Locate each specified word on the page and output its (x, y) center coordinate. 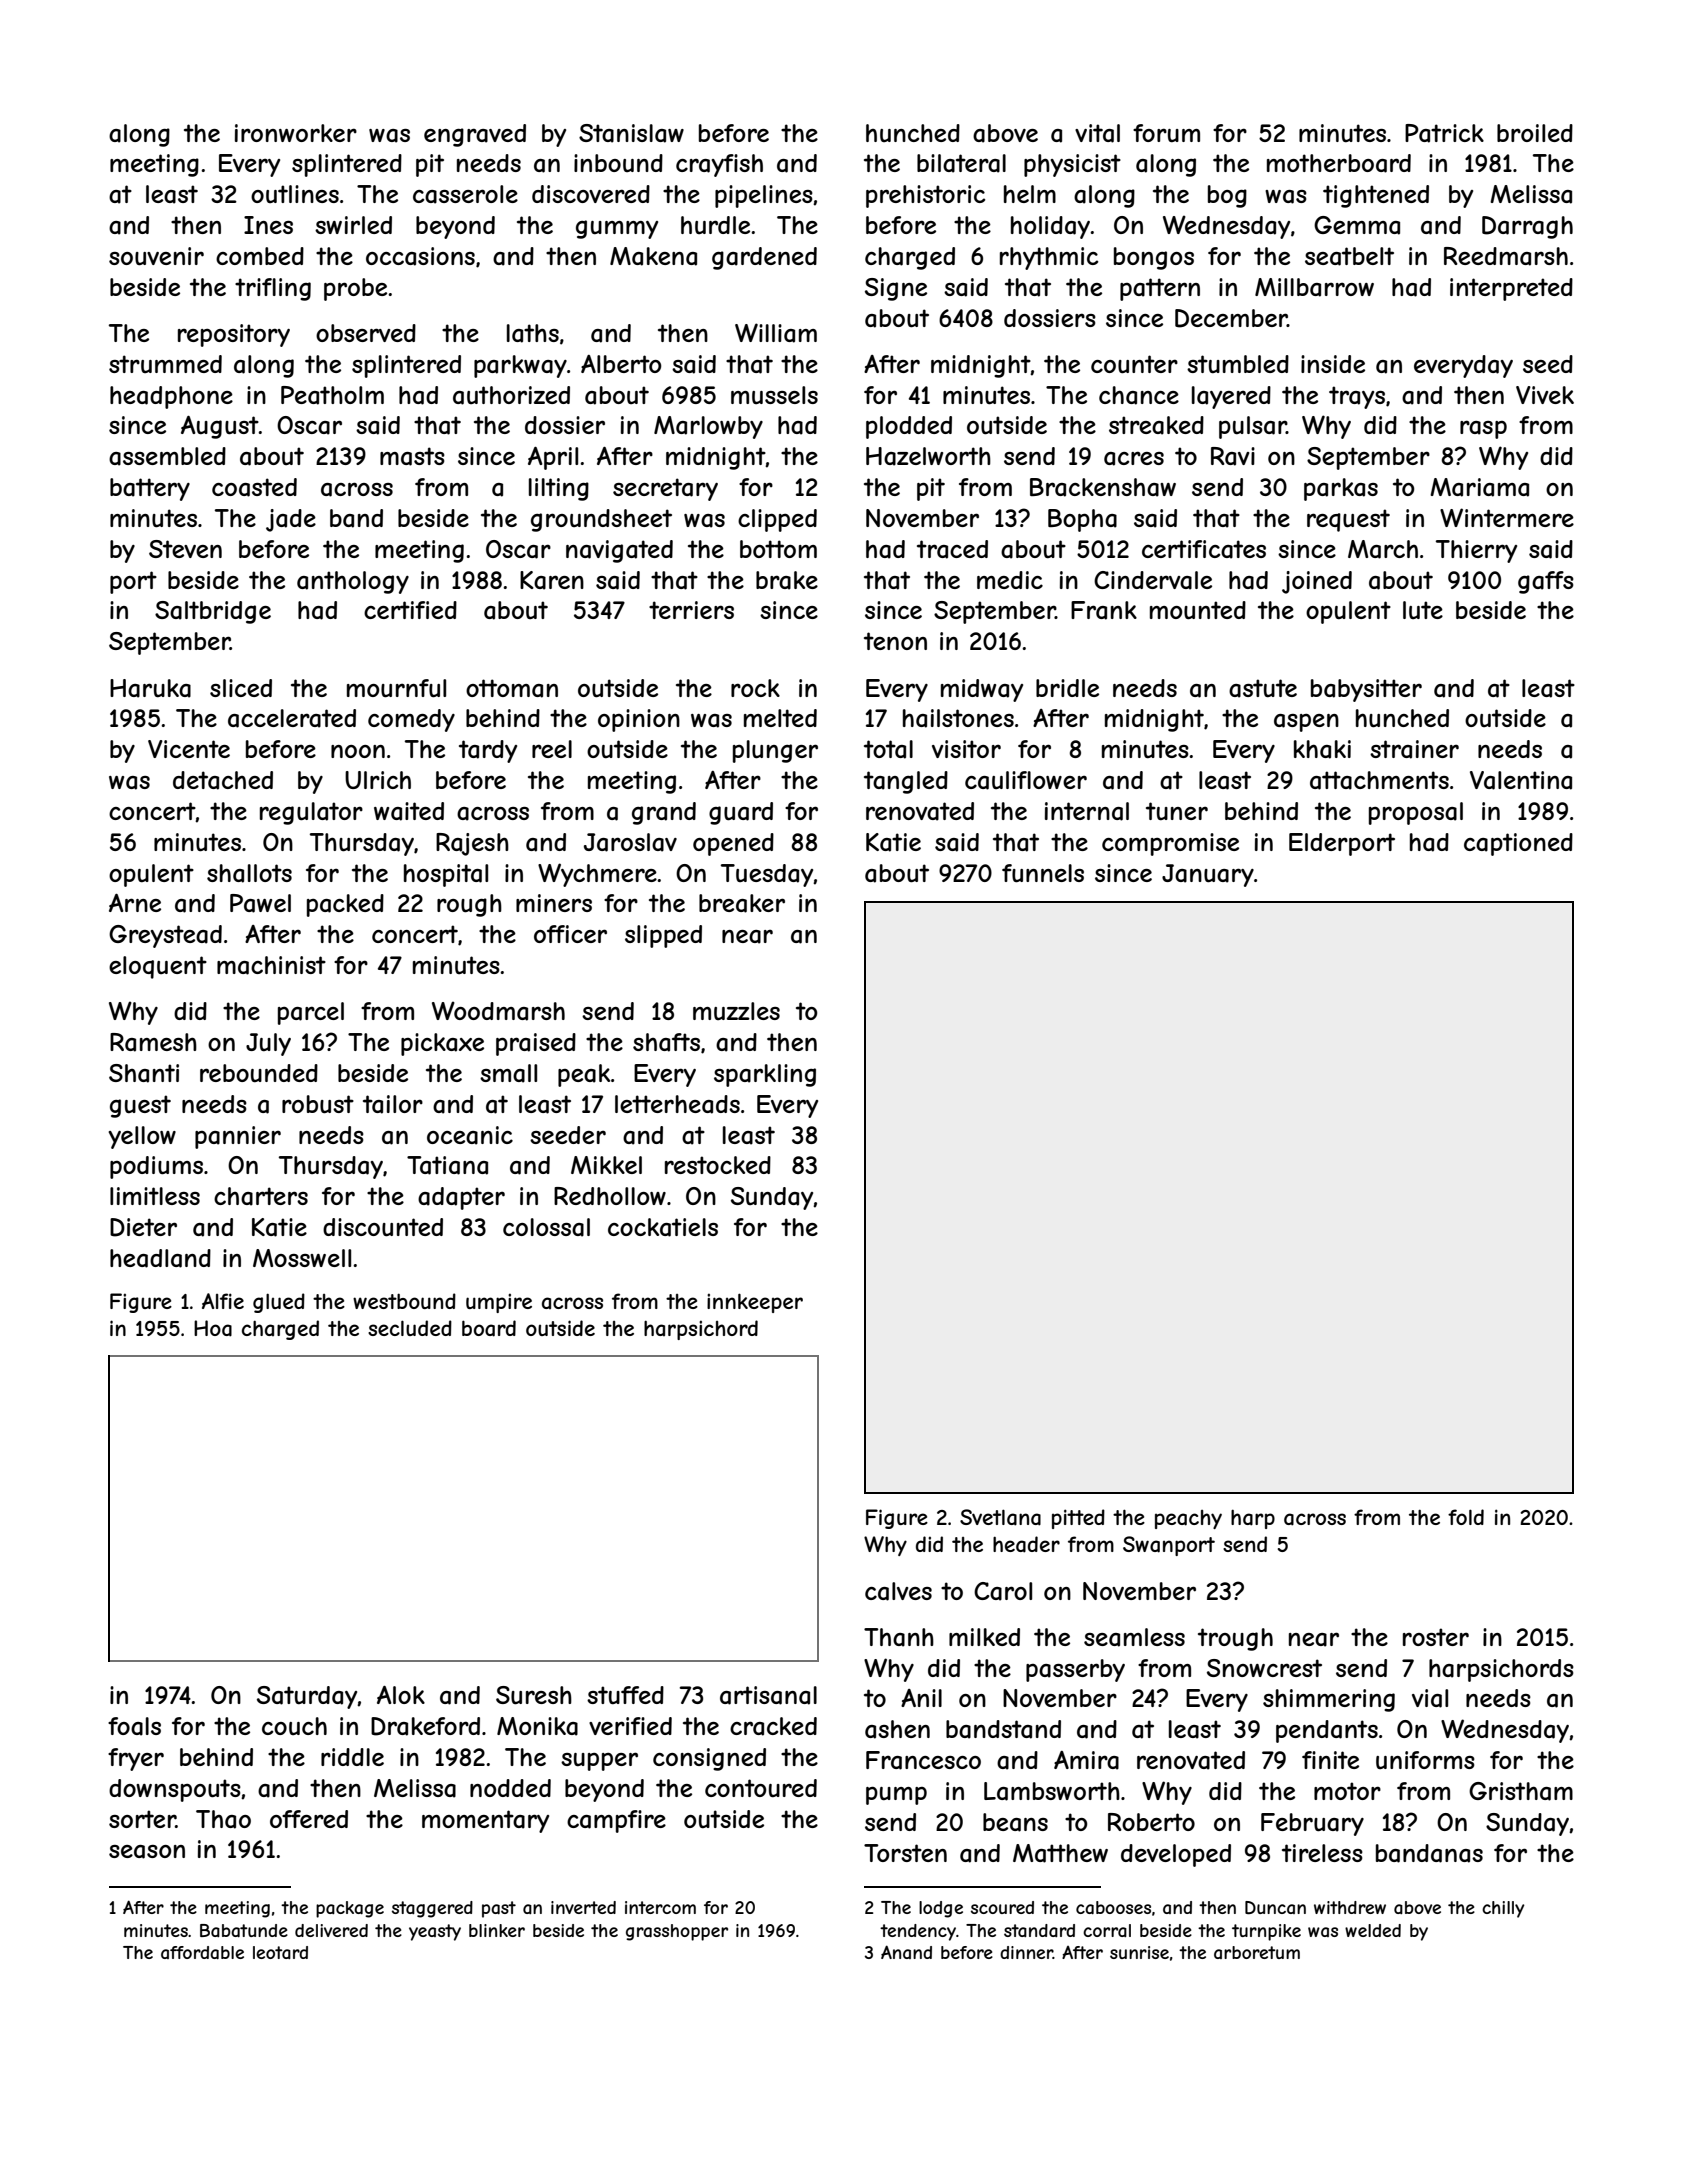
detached (223, 780)
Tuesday (767, 875)
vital (1097, 133)
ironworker (296, 133)
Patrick (1444, 133)
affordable (202, 1952)
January (1208, 875)
